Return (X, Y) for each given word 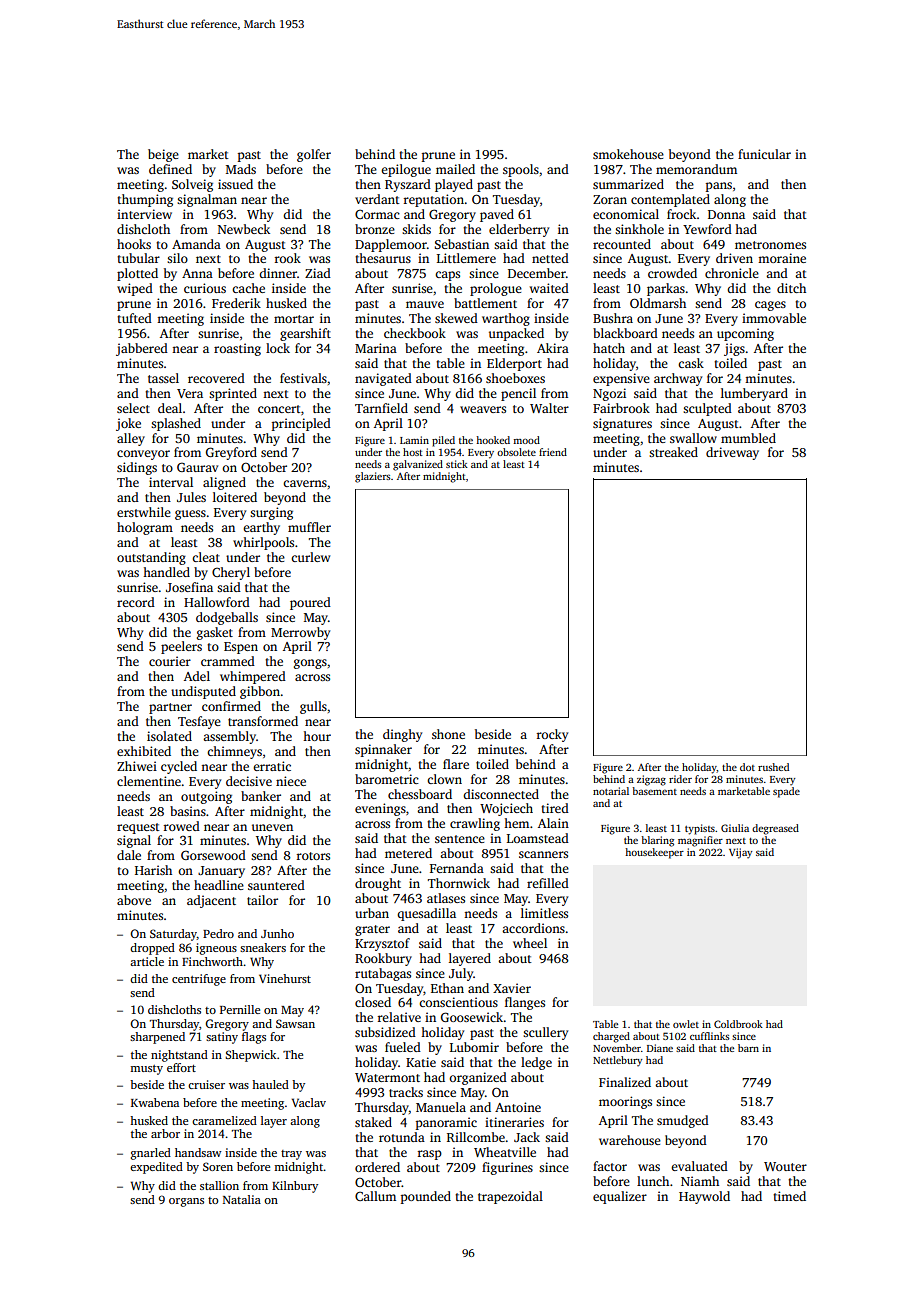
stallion (219, 1185)
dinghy (402, 735)
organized (478, 1078)
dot (747, 767)
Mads (241, 169)
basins (188, 811)
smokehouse (628, 154)
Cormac (377, 214)
